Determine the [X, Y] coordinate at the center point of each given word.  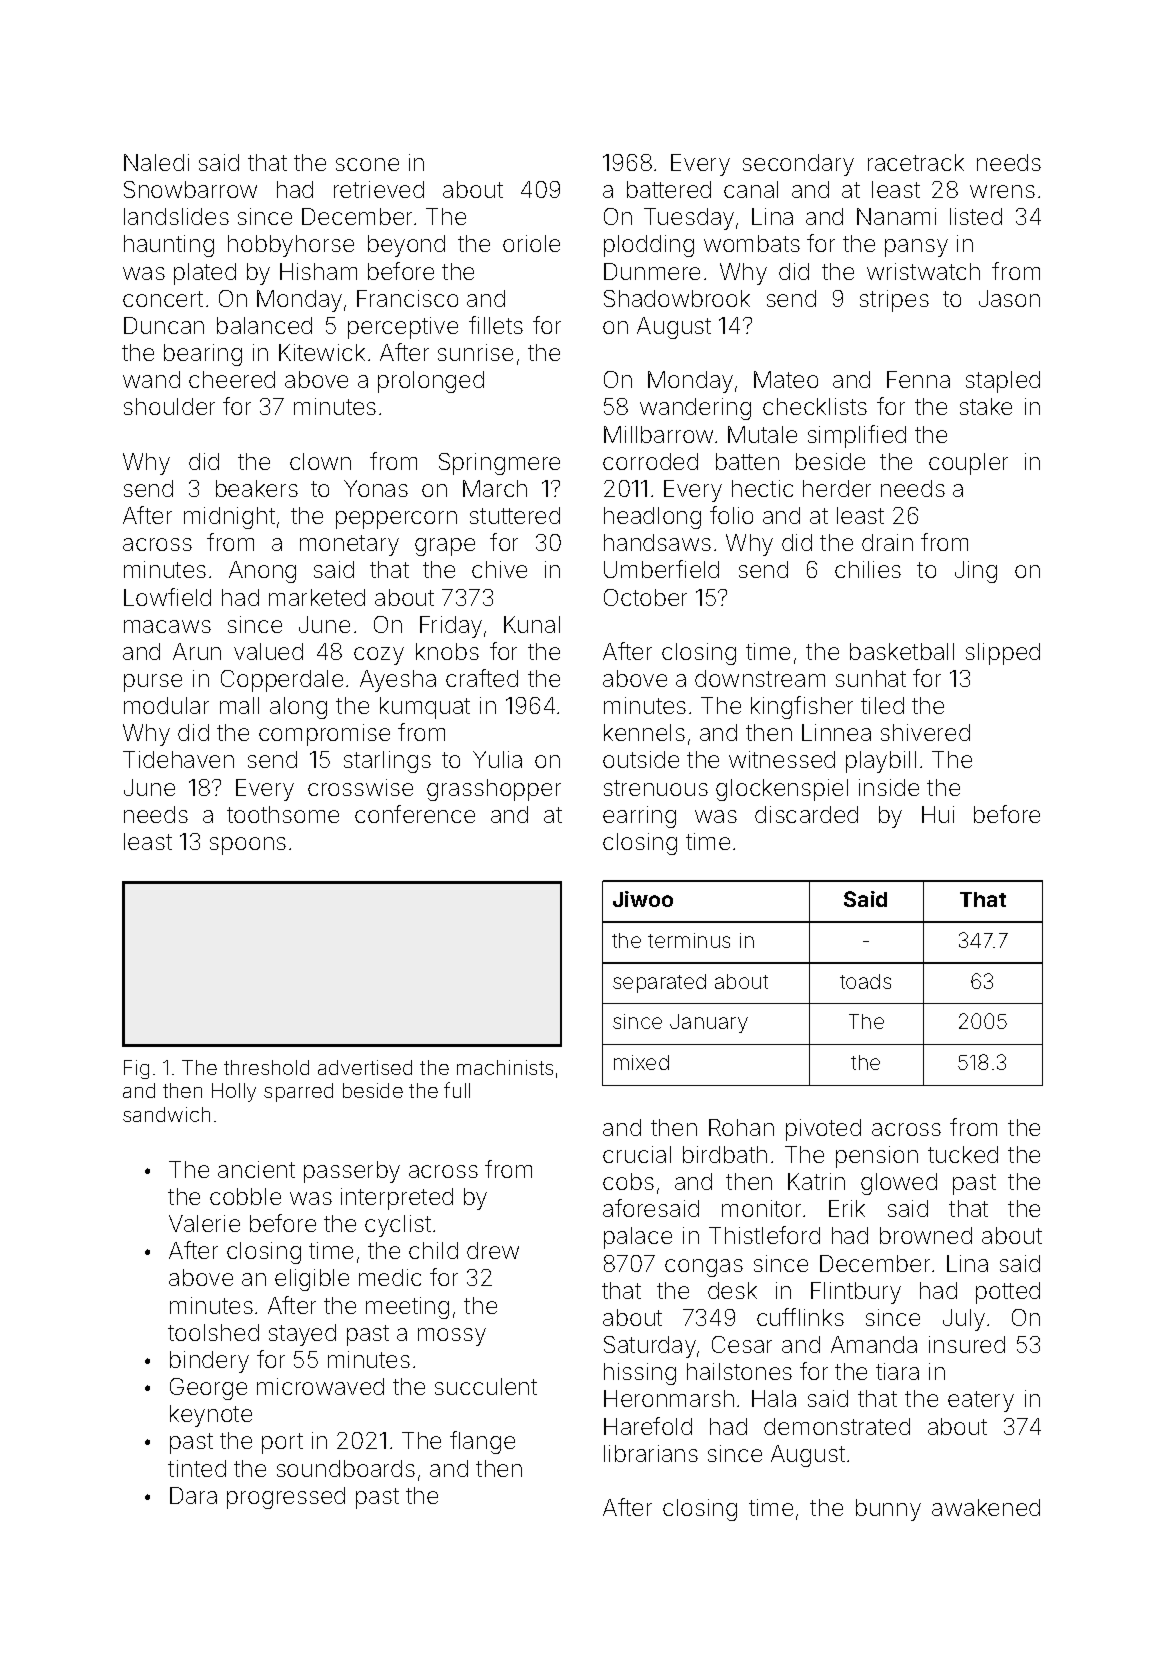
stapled [1003, 382]
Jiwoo [643, 899]
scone [367, 164]
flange [482, 1442]
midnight [229, 518]
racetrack [916, 162]
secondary [798, 165]
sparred [298, 1092]
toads [865, 981]
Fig [136, 1069]
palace [638, 1238]
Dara [193, 1495]
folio [731, 515]
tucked [963, 1154]
